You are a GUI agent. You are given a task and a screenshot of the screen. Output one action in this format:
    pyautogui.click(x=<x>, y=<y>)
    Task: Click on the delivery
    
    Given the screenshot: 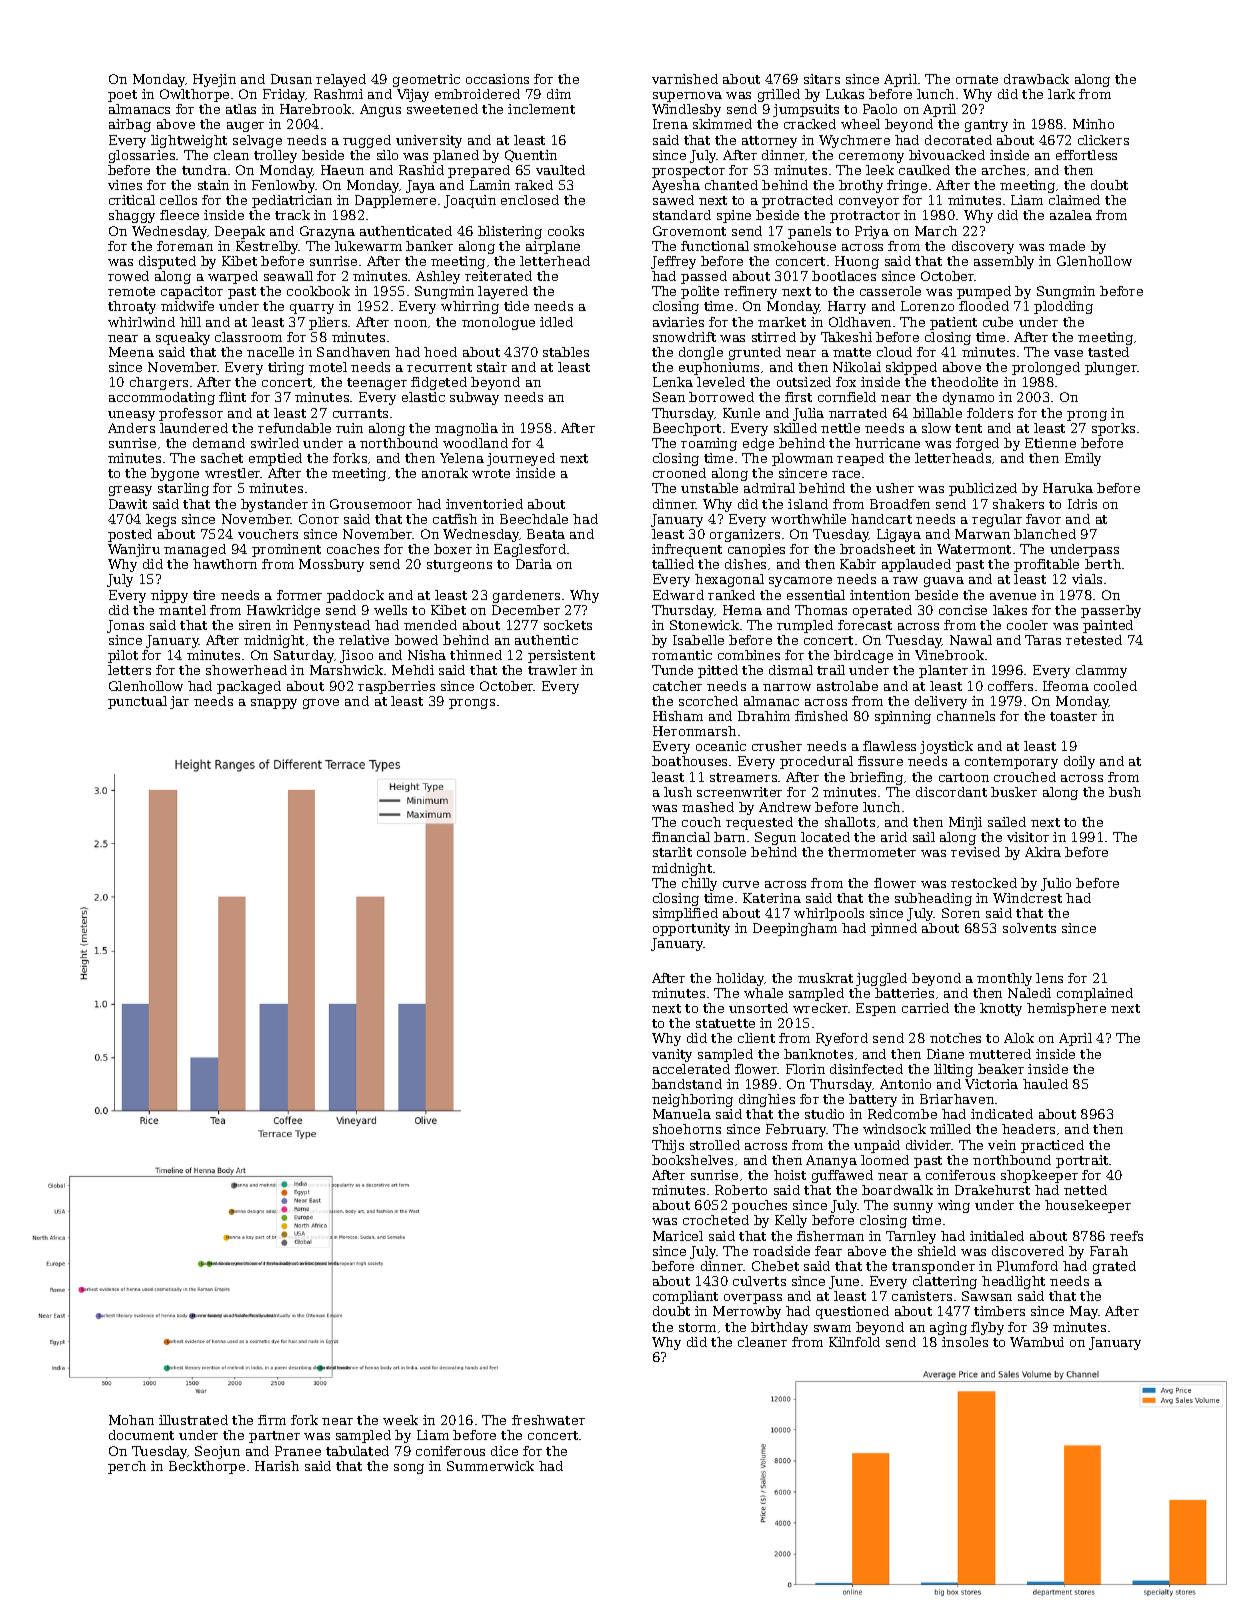 What is the action you would take?
    pyautogui.click(x=941, y=702)
